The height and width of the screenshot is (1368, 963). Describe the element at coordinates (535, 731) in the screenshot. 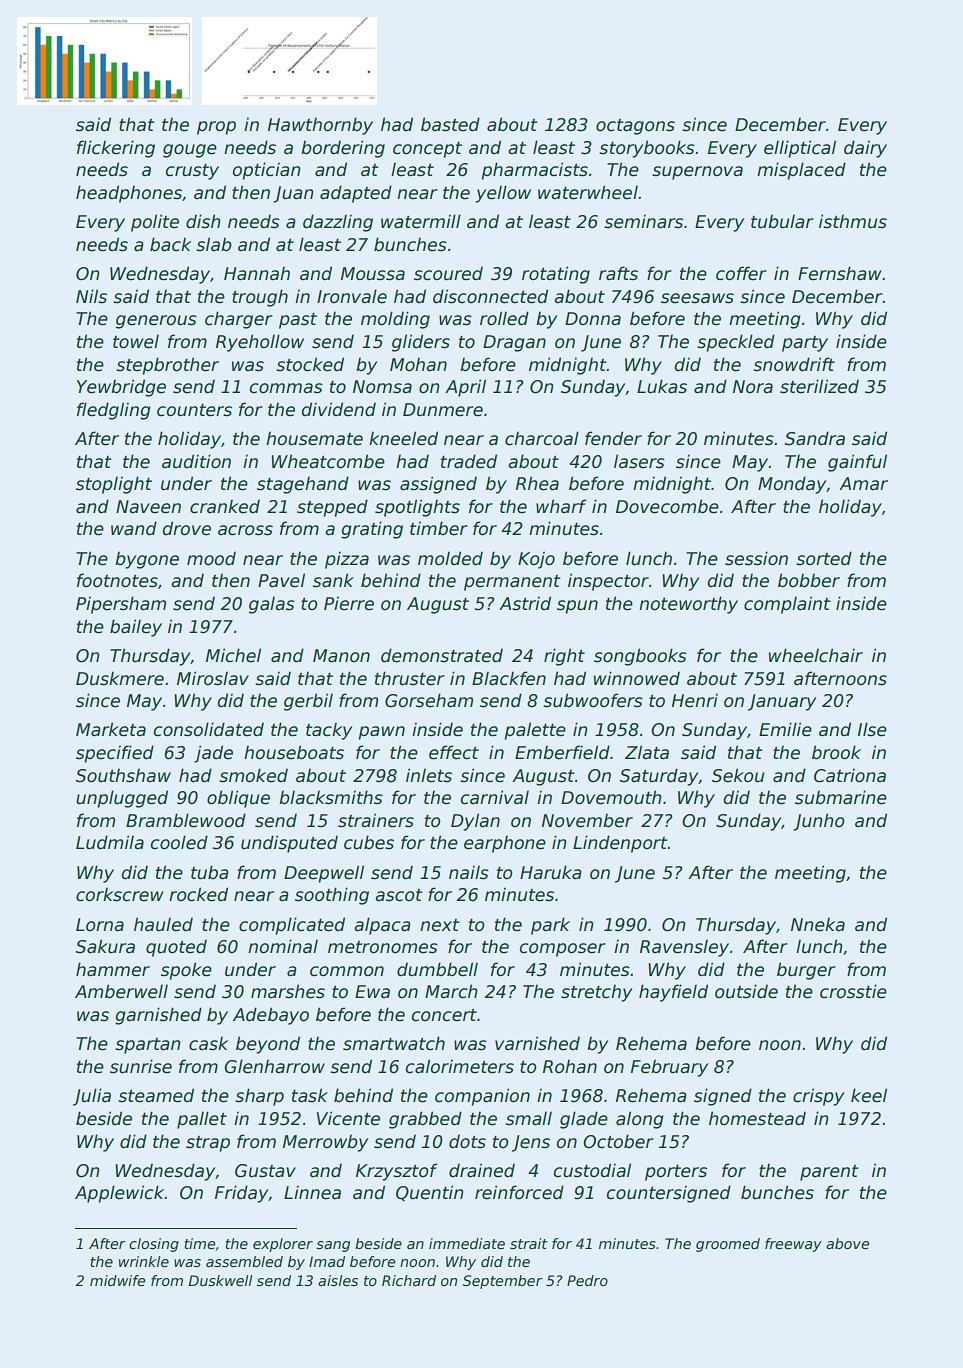

I see `palette` at that location.
